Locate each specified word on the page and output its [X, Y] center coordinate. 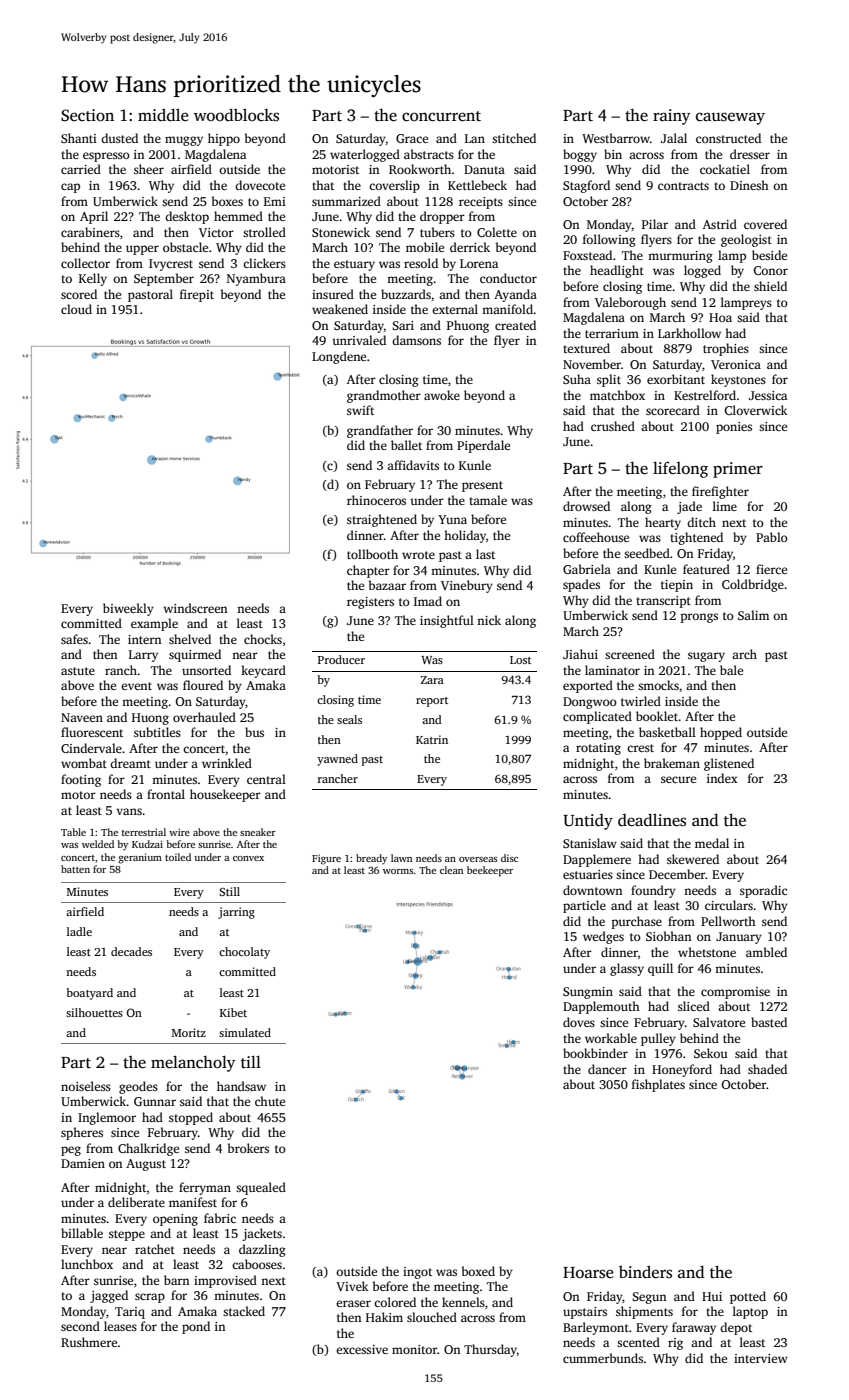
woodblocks [236, 115]
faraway [694, 1328]
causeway [730, 118]
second [80, 1326]
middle [163, 114]
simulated [245, 1032]
